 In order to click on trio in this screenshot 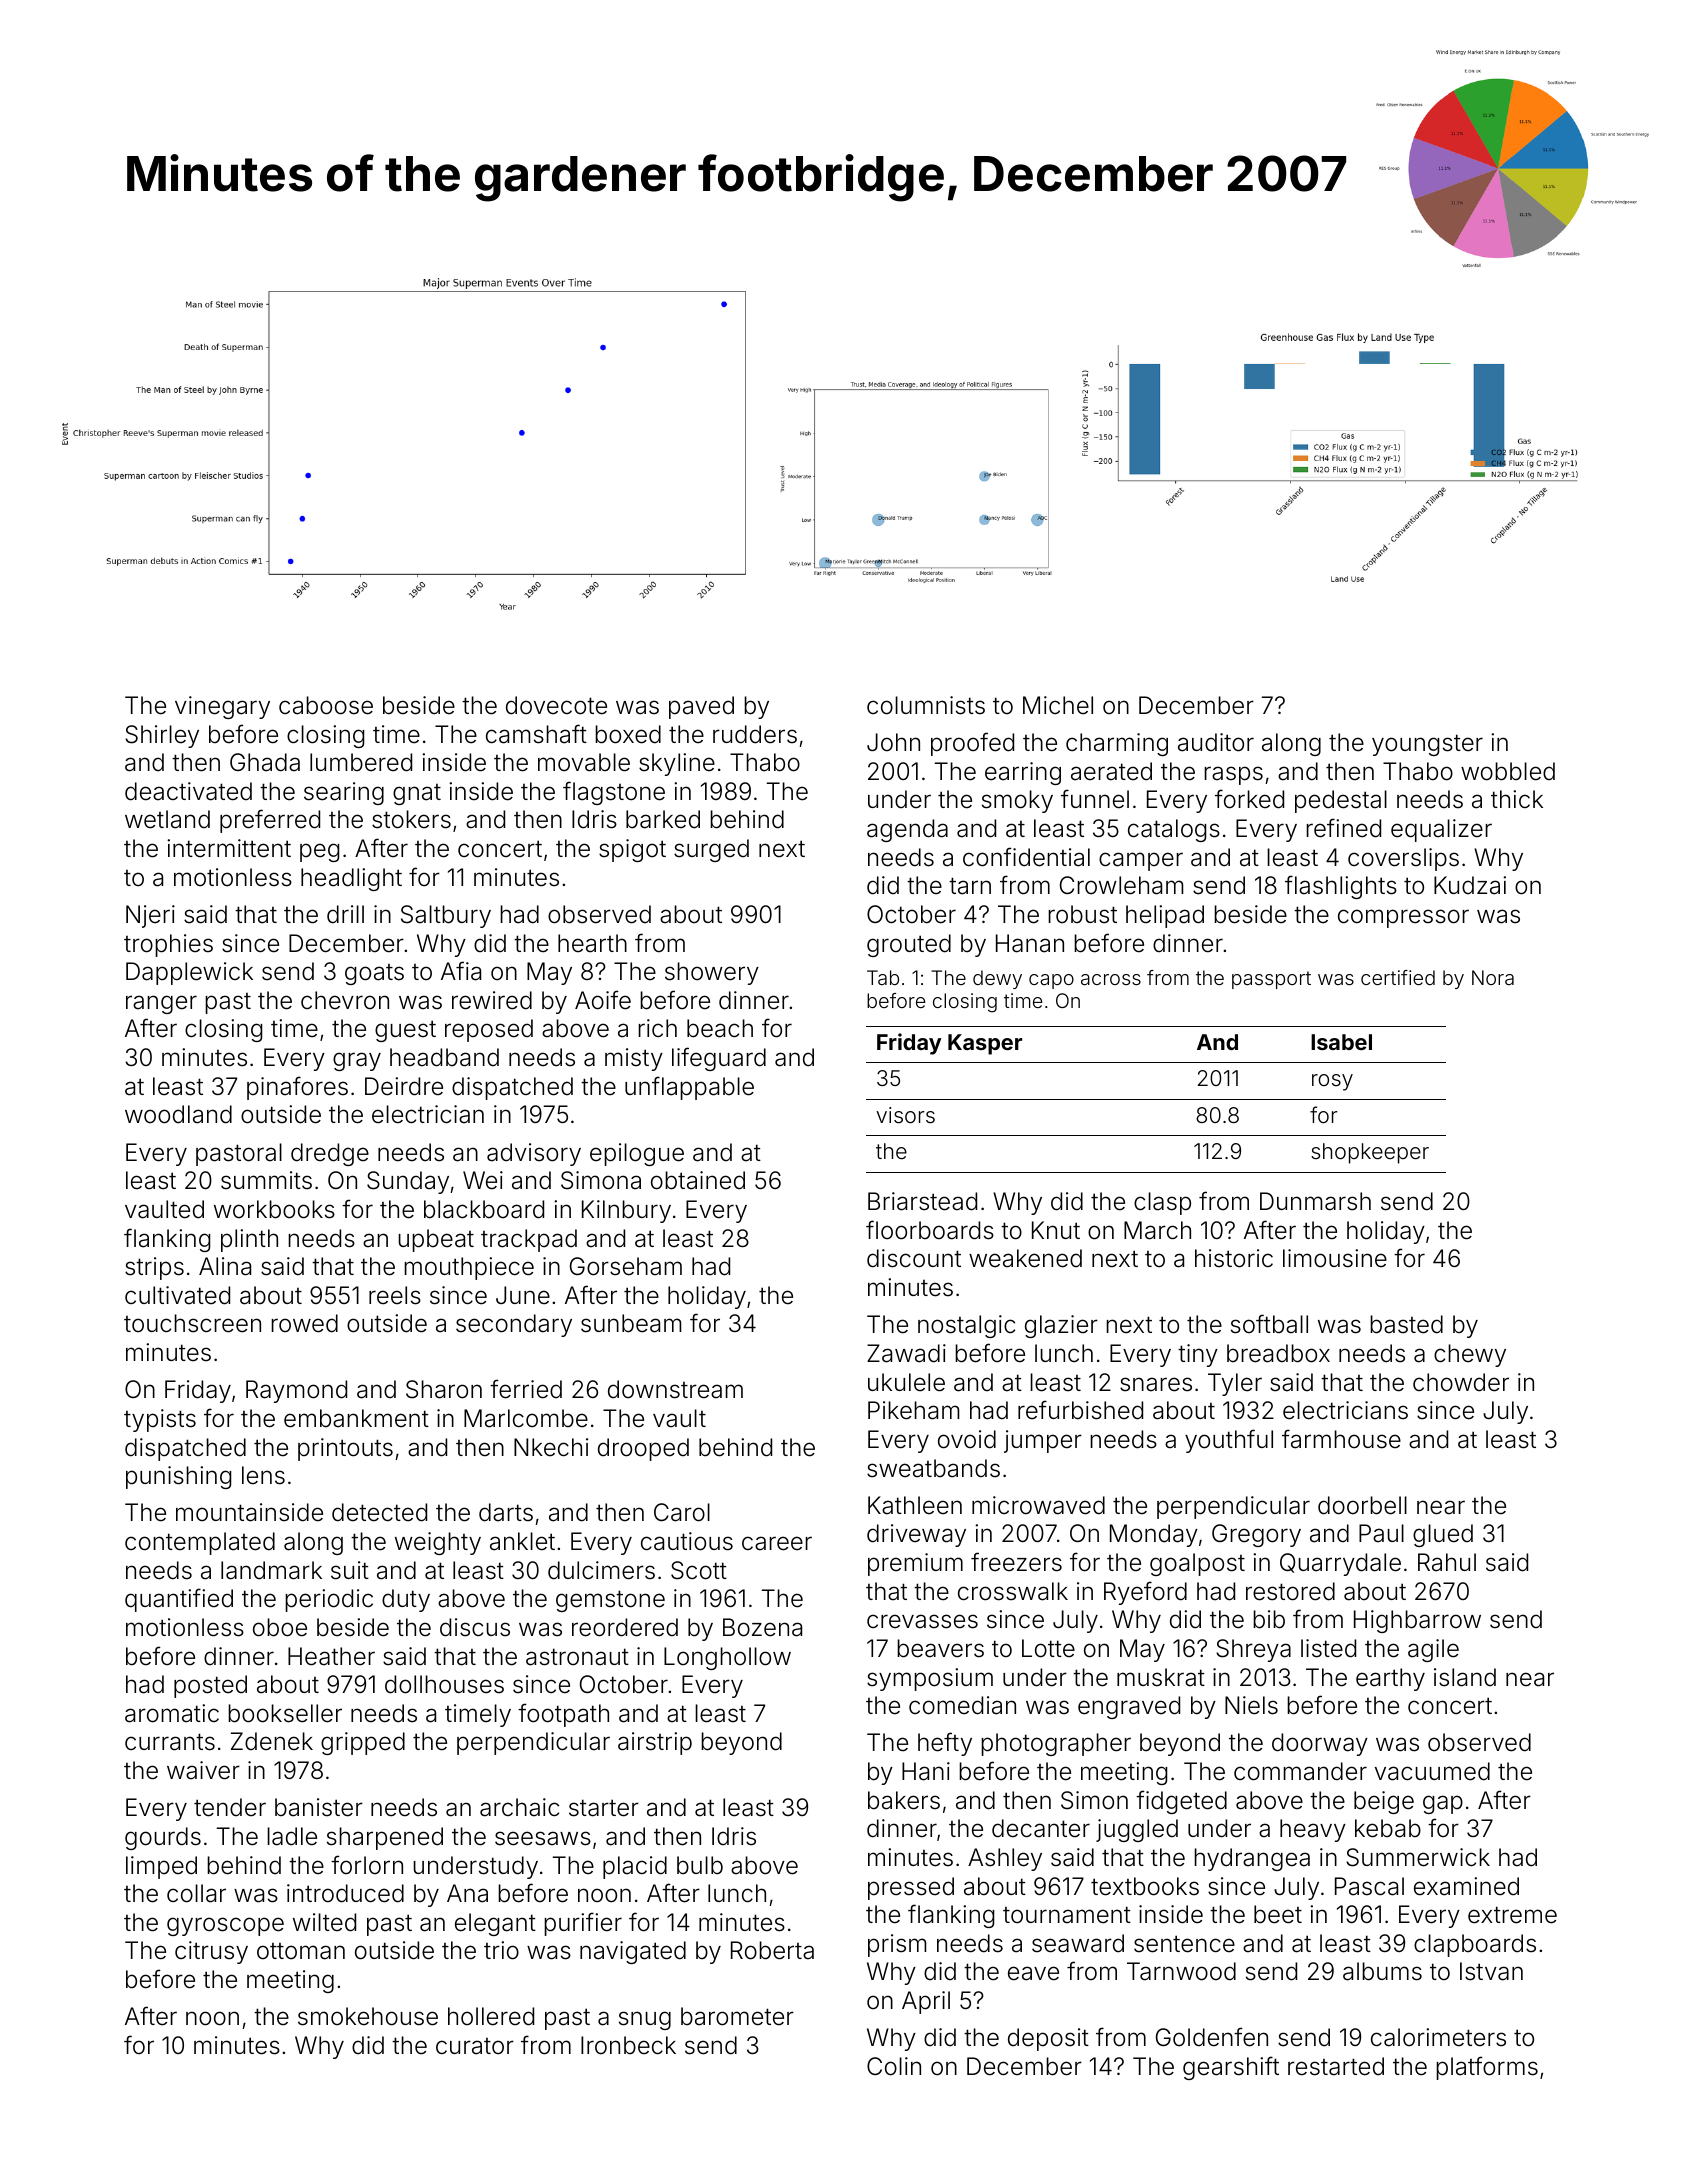, I will do `click(501, 1950)`.
